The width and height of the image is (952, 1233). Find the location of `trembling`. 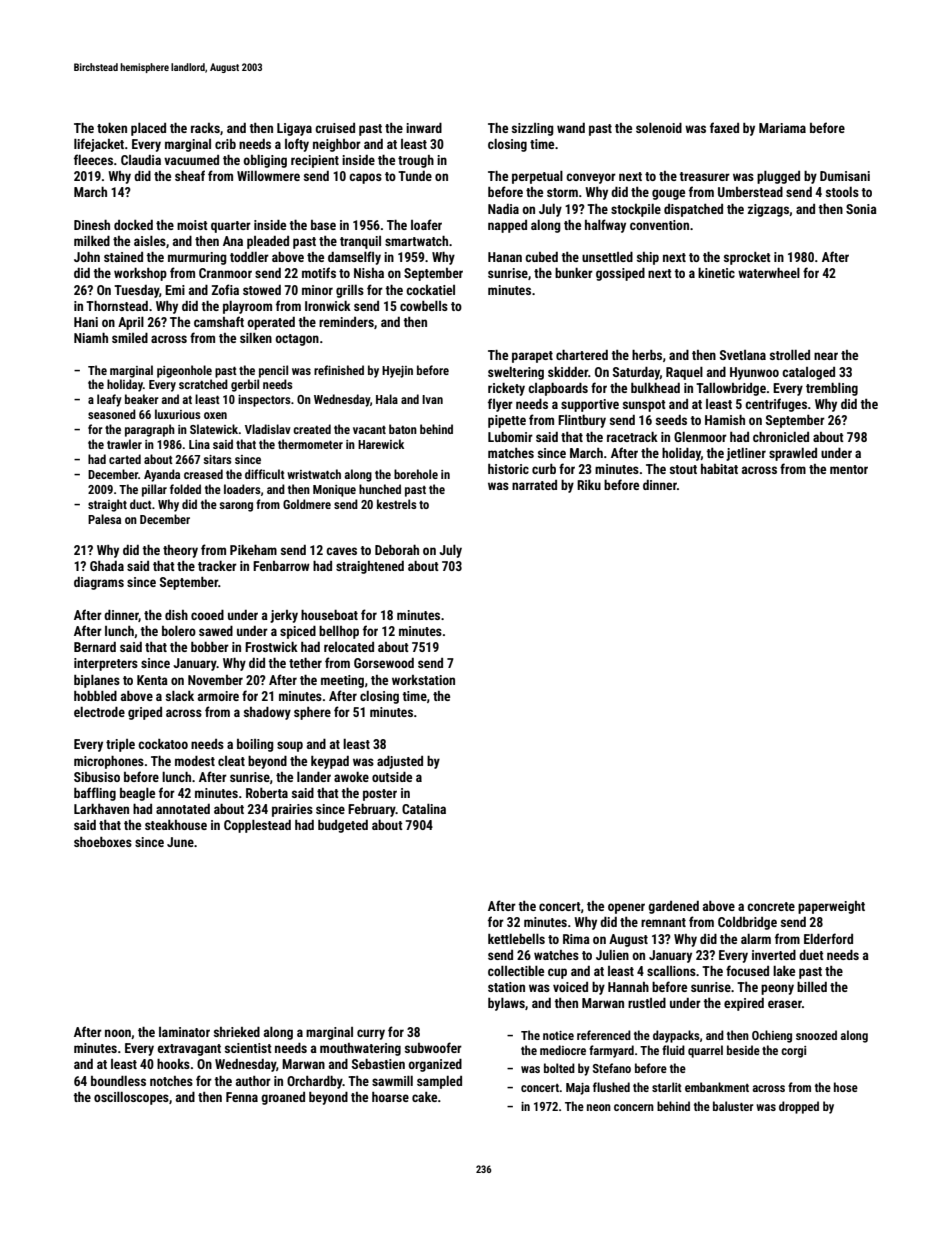

trembling is located at coordinates (832, 389).
